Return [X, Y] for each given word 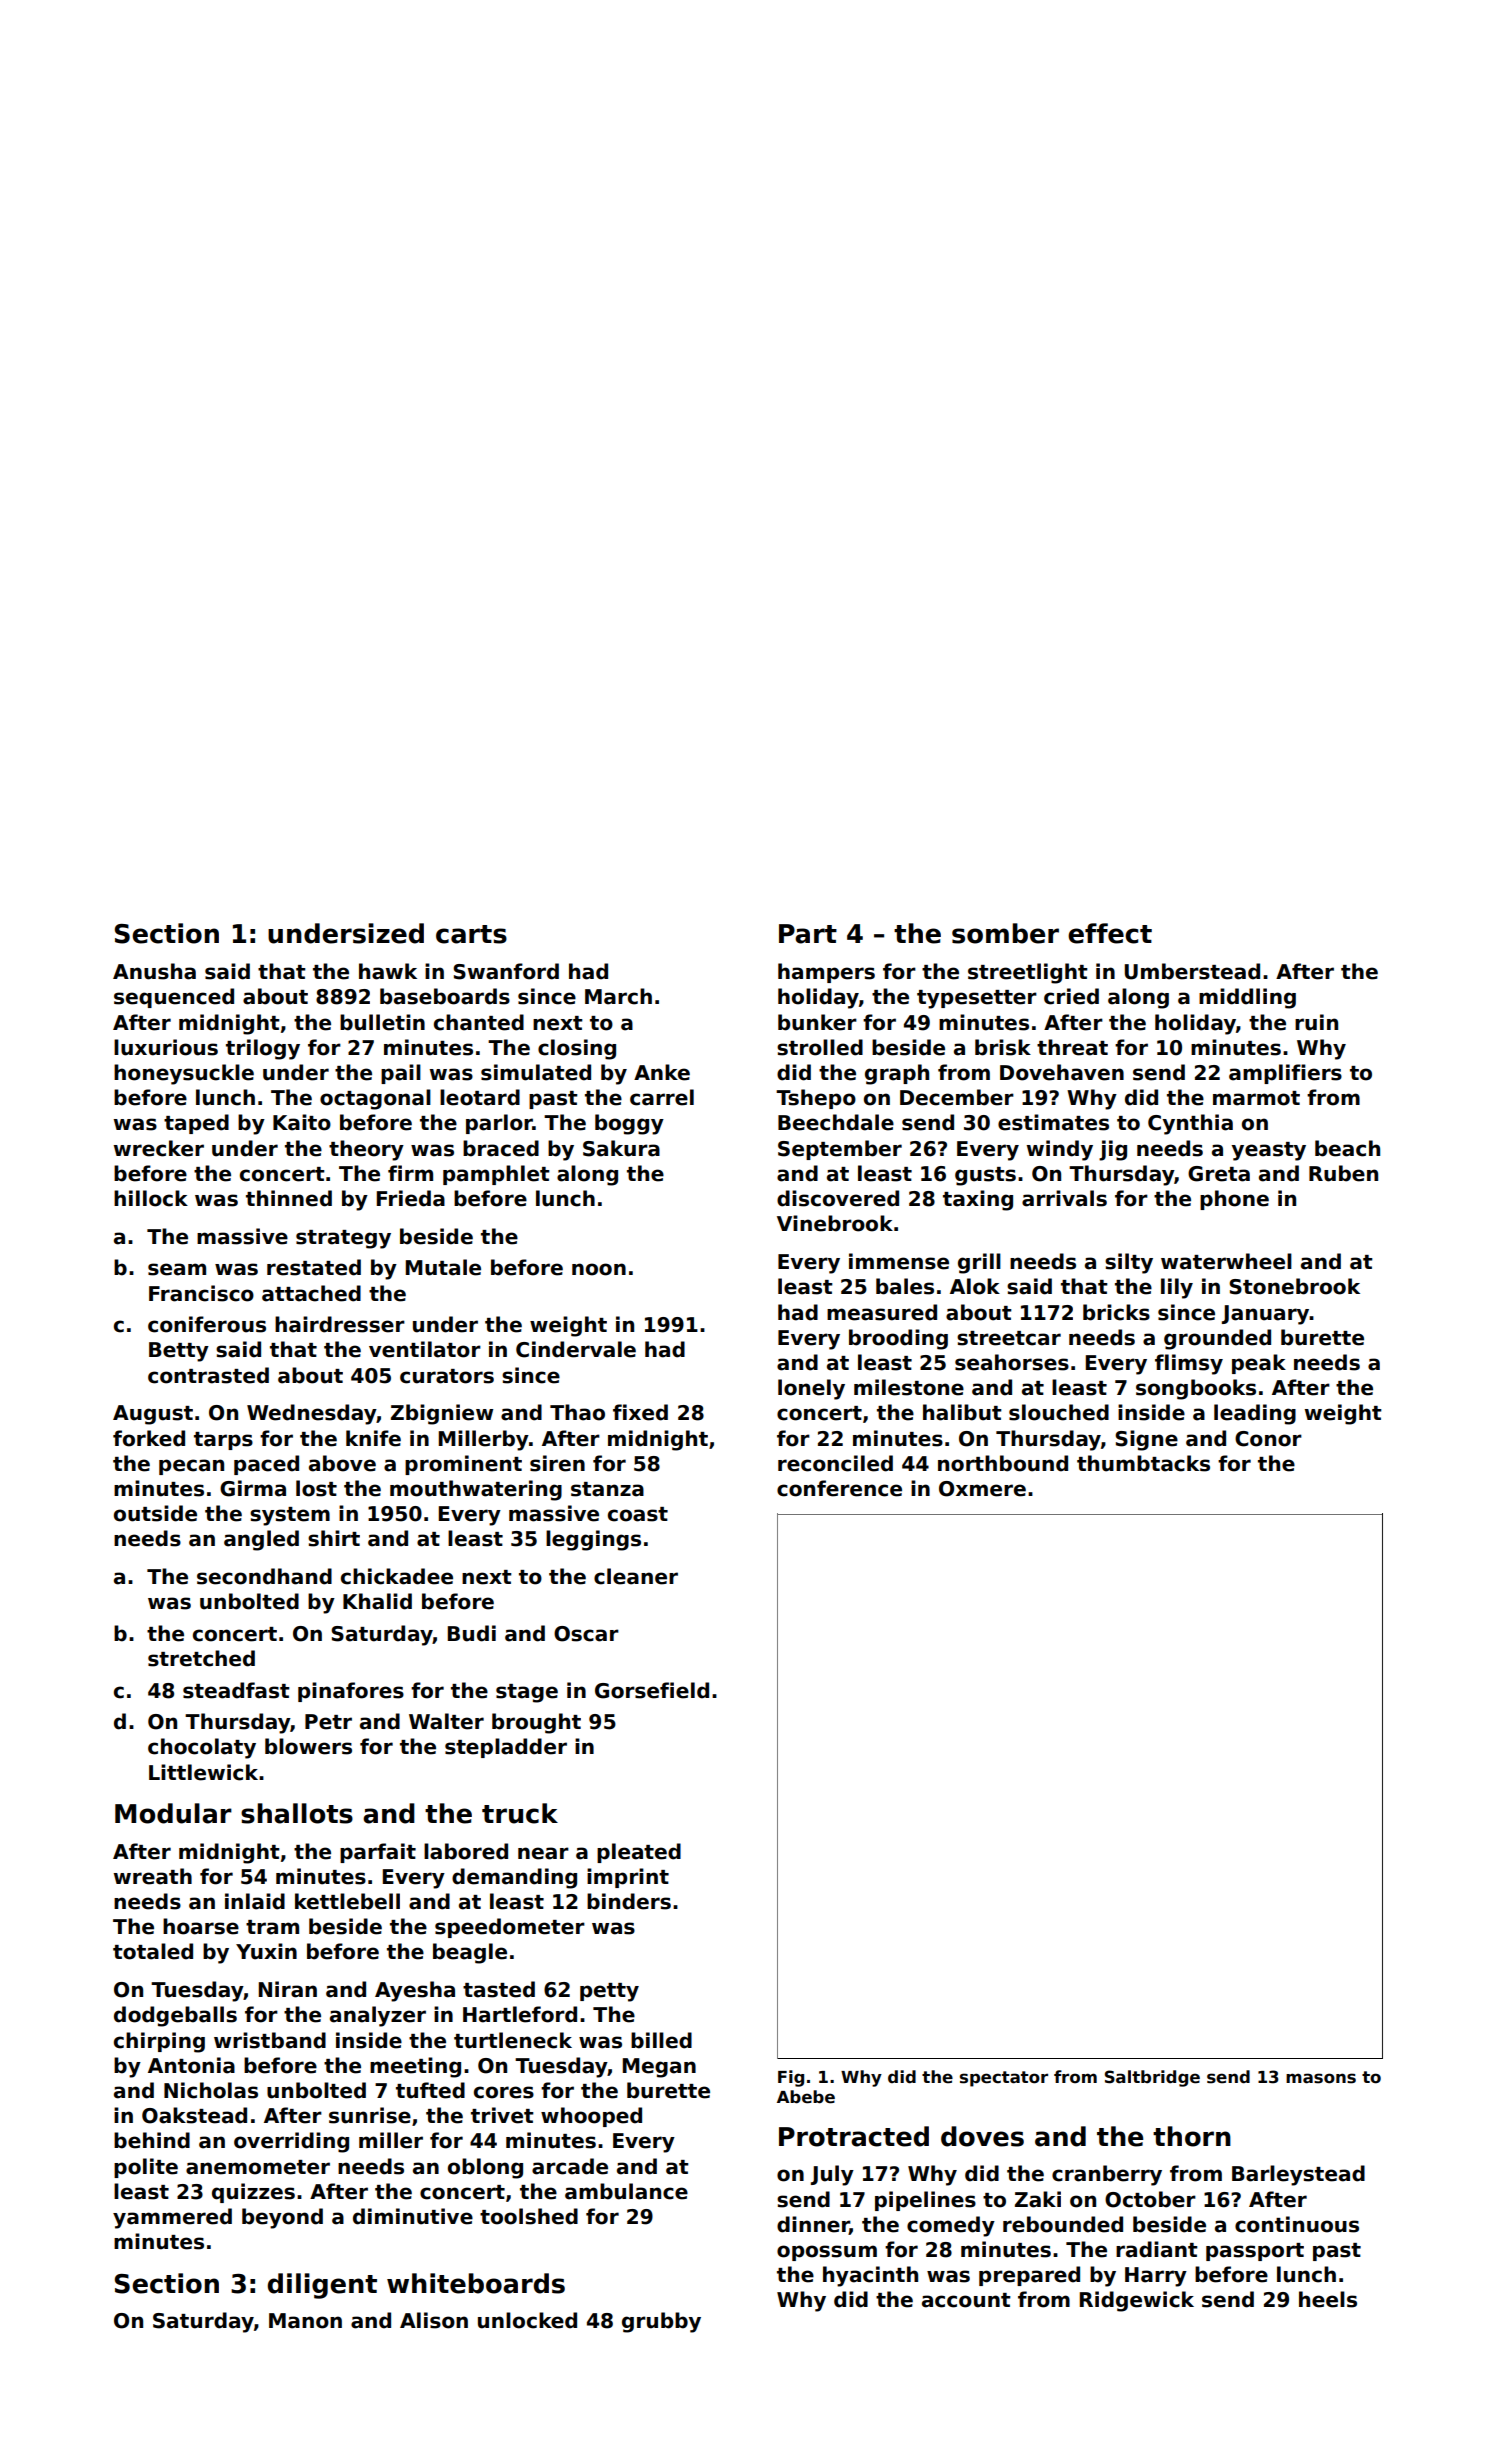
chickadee [397, 1576]
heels [1328, 2299]
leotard [480, 1097]
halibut [962, 1412]
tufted [430, 2090]
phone [1234, 1200]
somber [1005, 933]
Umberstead [1192, 971]
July [832, 2175]
